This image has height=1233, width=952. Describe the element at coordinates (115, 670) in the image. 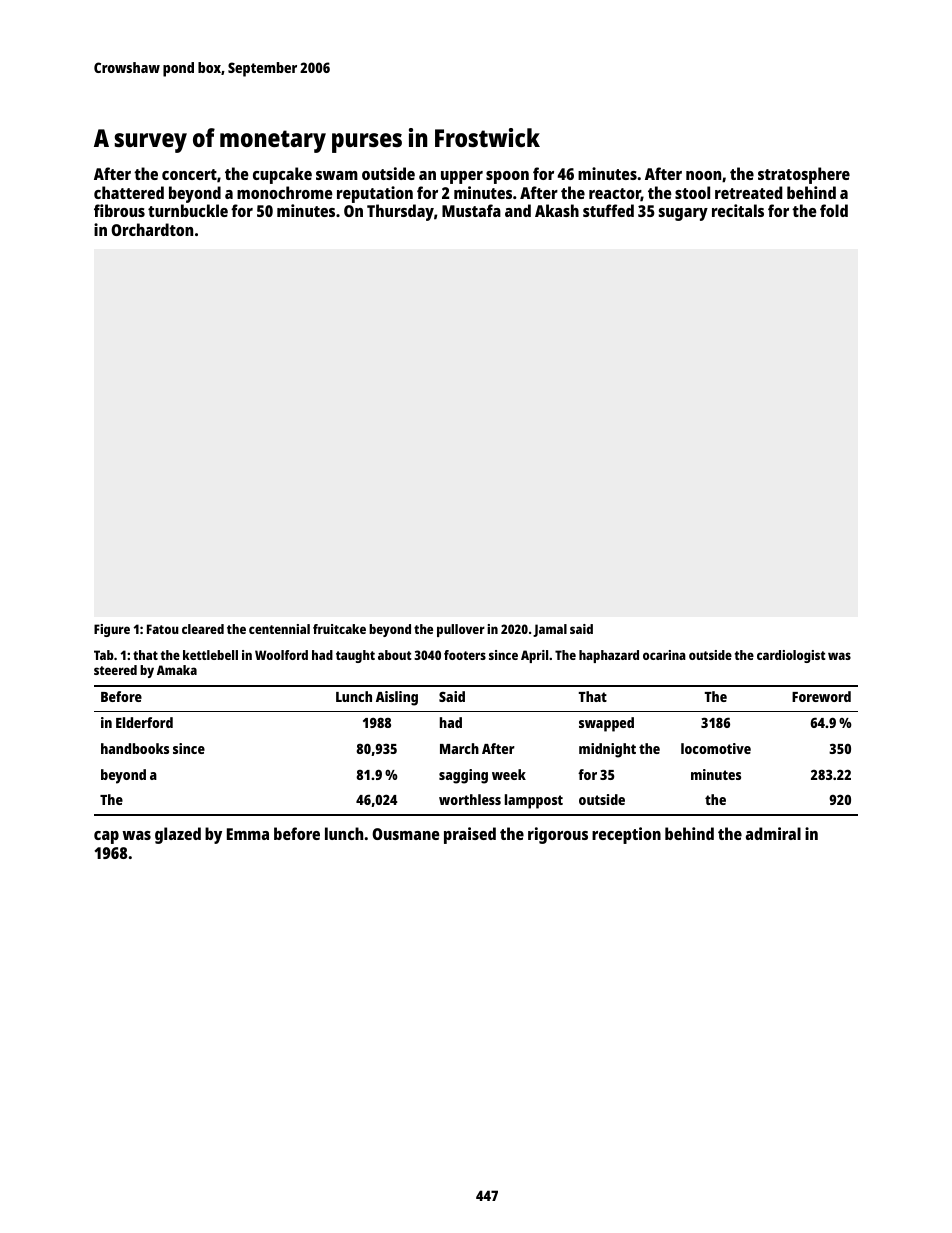

I see `steered` at that location.
